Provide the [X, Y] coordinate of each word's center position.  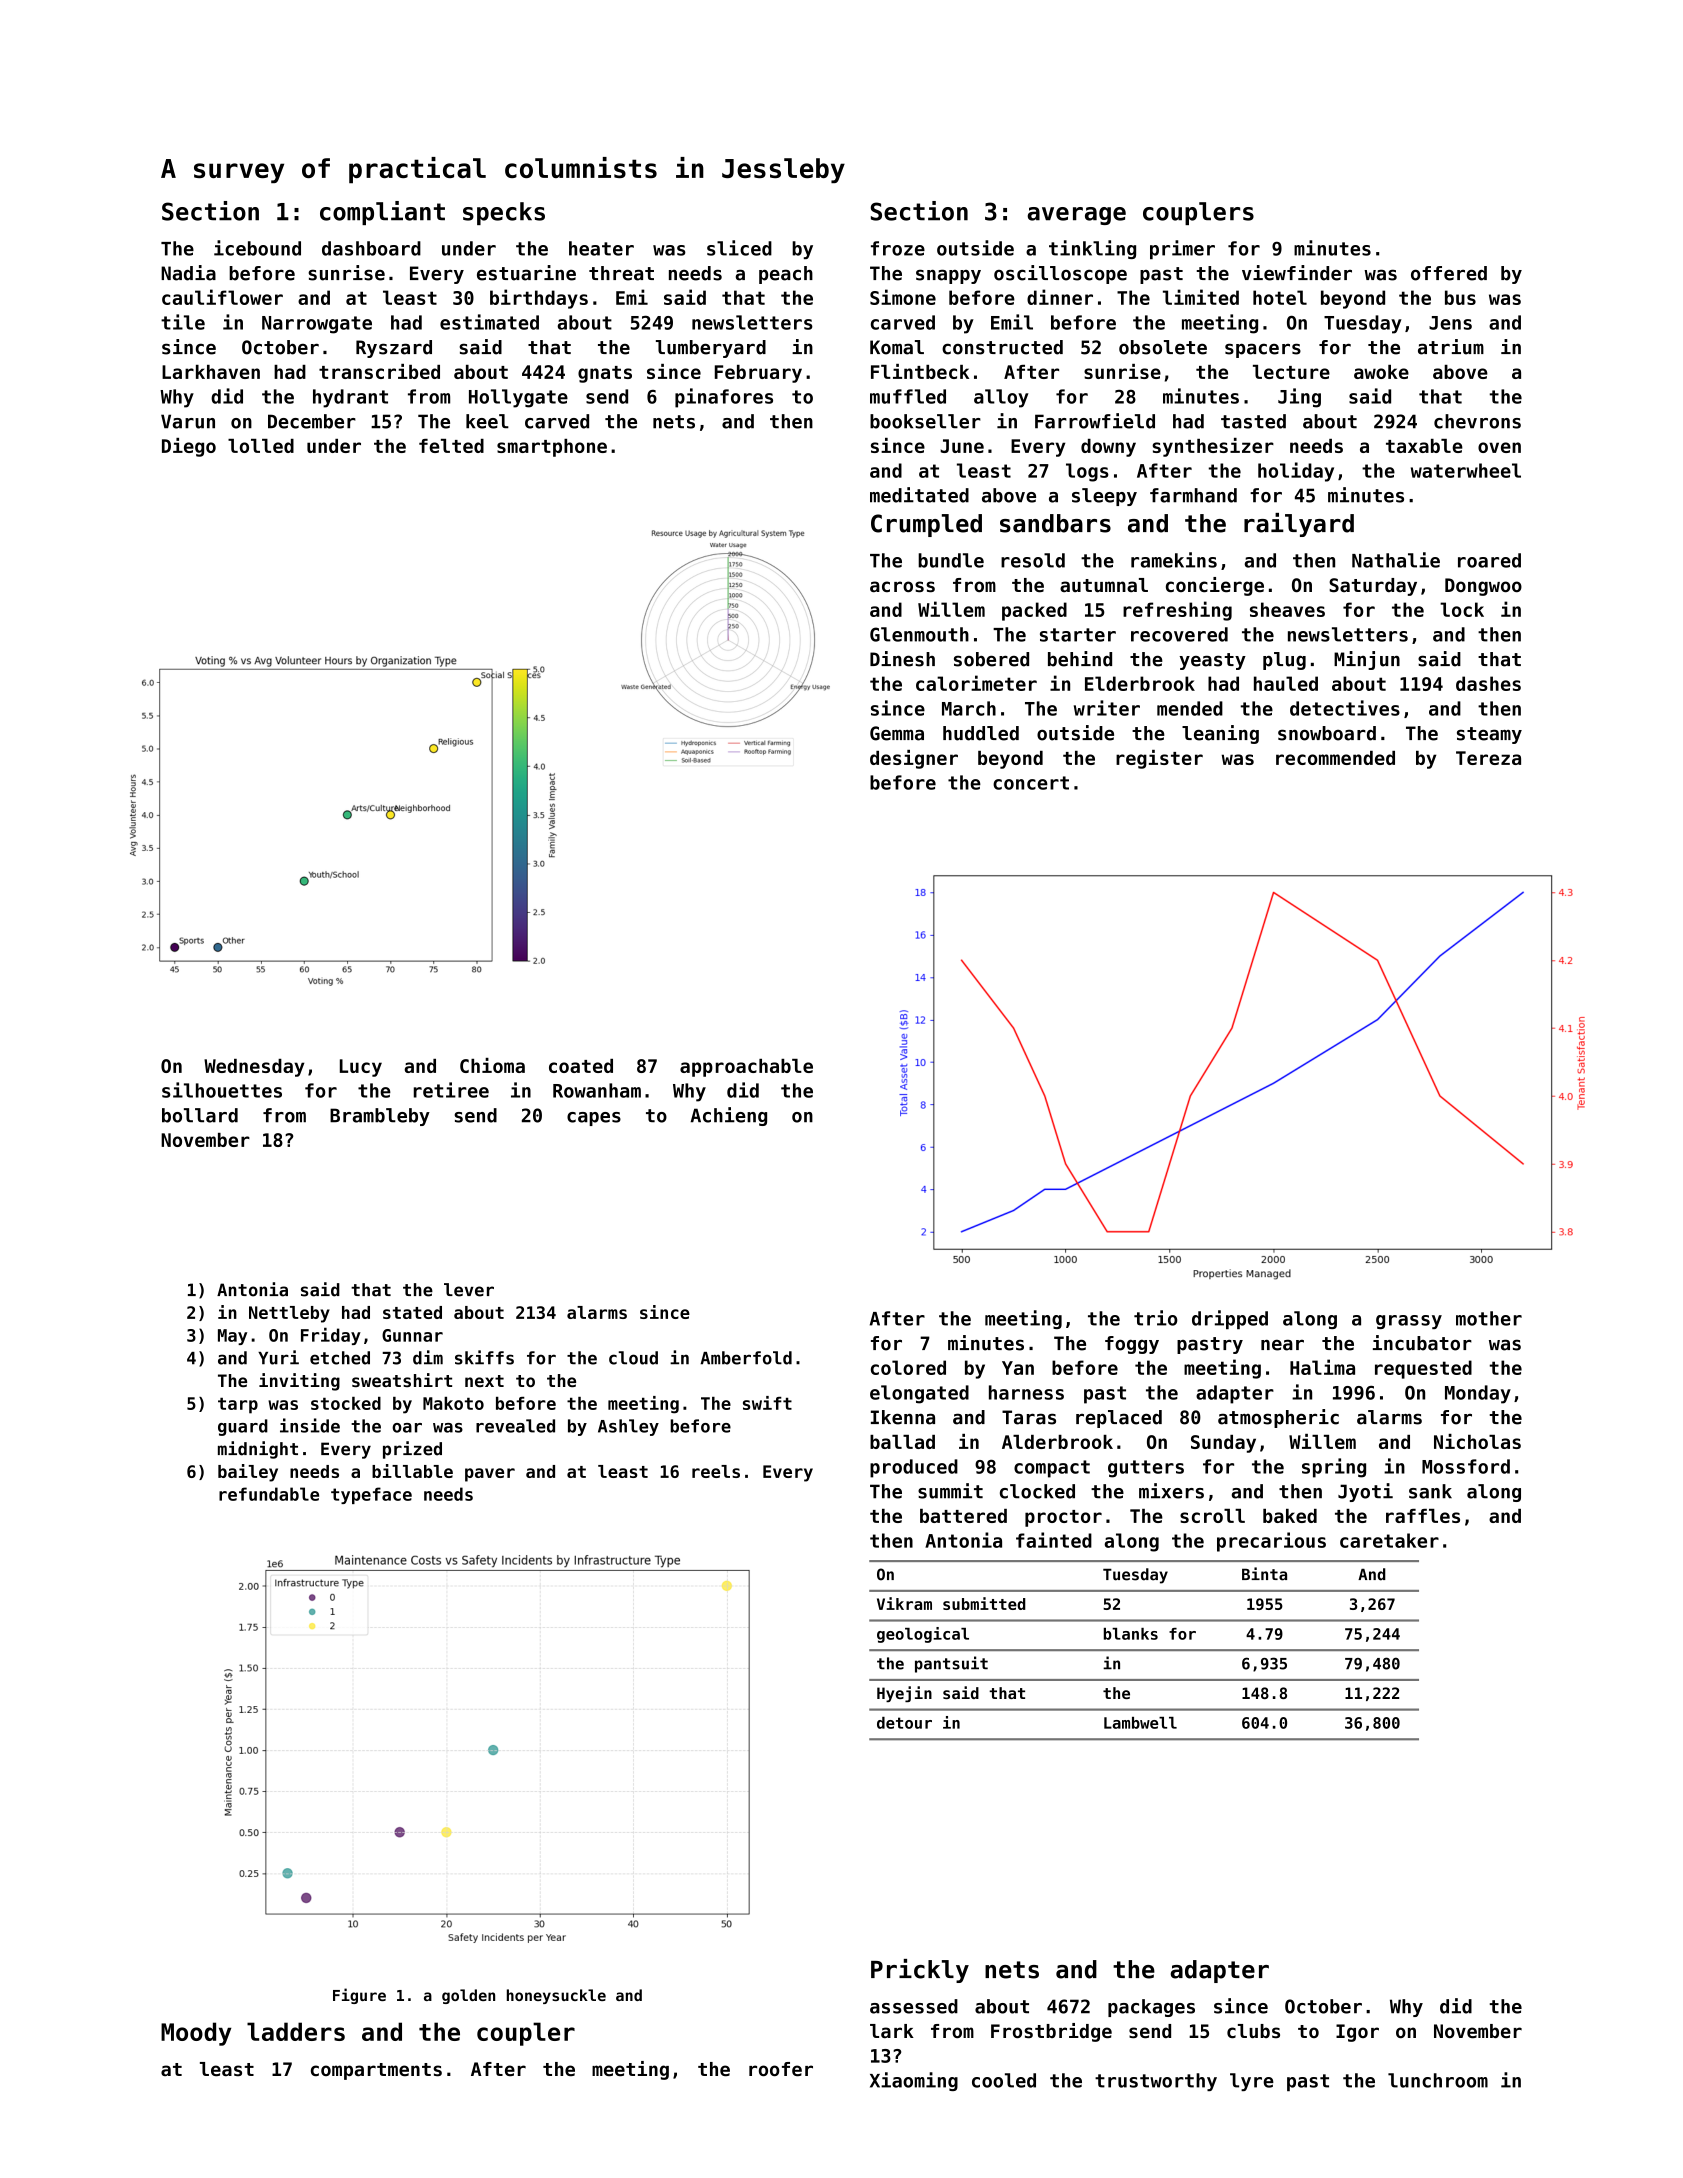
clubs [1253, 2031]
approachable [746, 1068]
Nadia [188, 273]
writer [1107, 708]
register [1159, 759]
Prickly [920, 1971]
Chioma [492, 1065]
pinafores [724, 398]
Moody [196, 2034]
